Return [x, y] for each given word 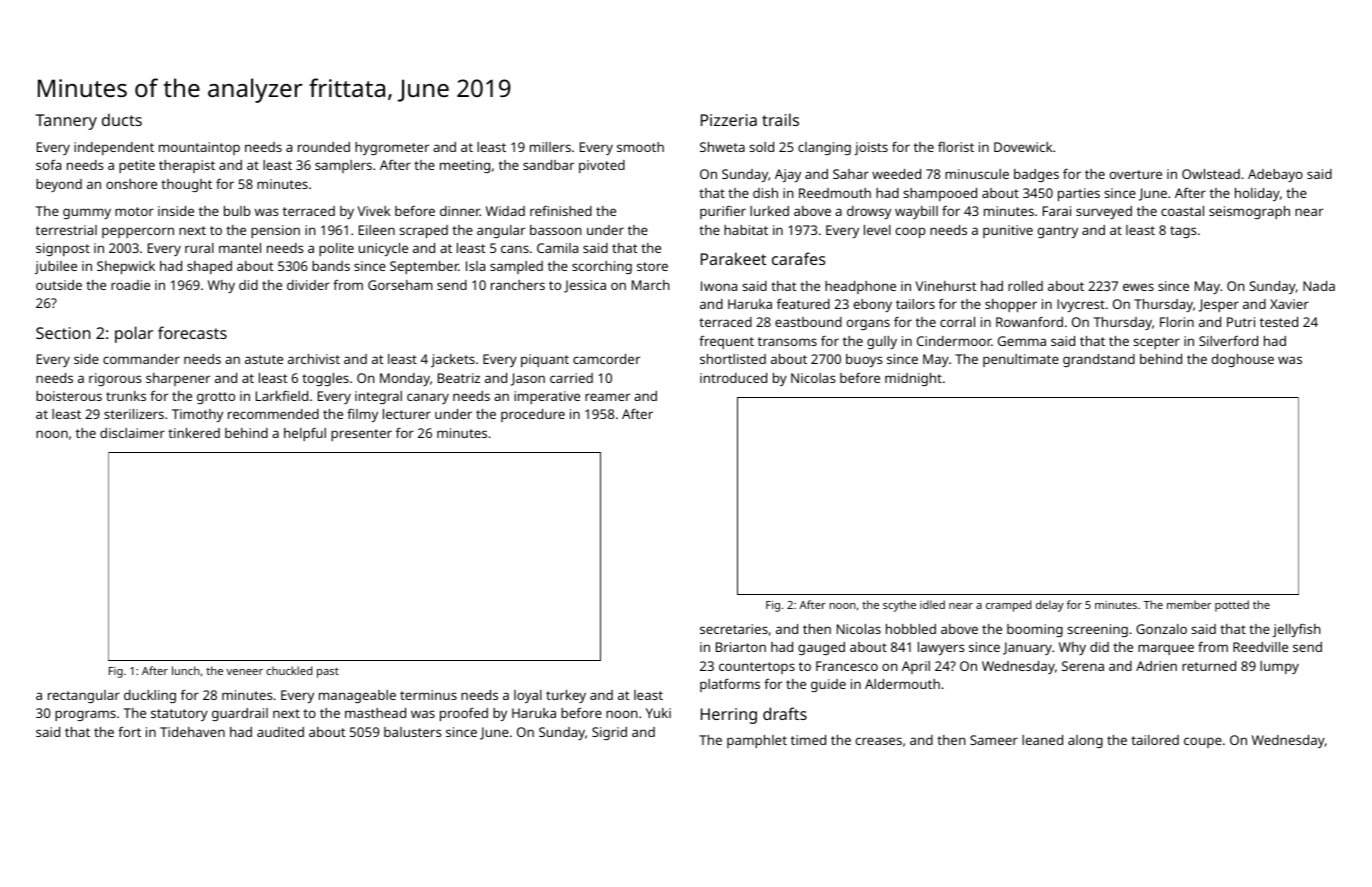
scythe [899, 606]
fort [129, 732]
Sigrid [609, 733]
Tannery [66, 122]
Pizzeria [729, 120]
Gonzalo [1161, 629]
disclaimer [132, 433]
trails [780, 119]
